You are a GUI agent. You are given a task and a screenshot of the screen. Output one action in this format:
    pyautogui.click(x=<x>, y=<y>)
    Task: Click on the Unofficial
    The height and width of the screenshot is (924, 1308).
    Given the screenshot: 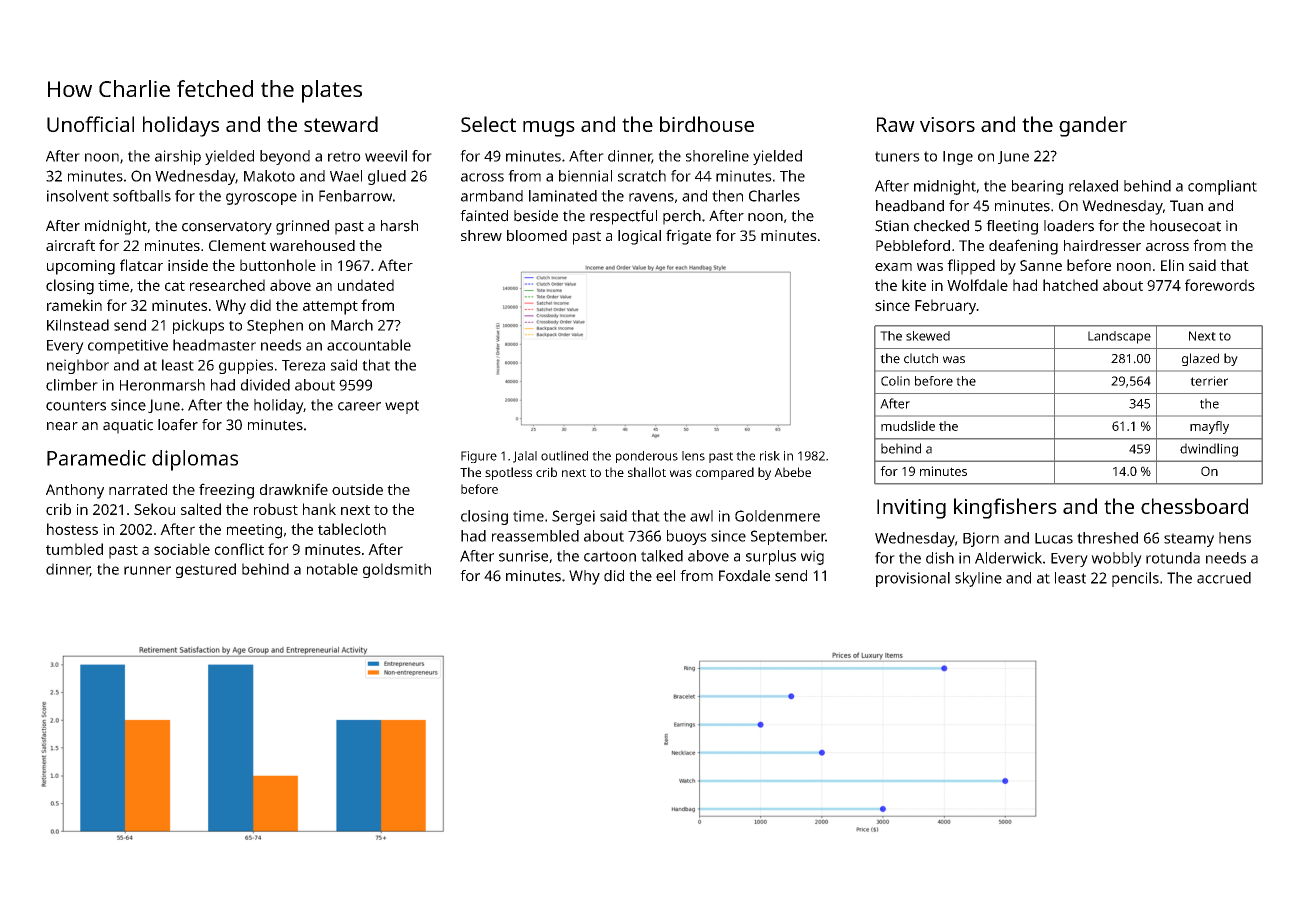 What is the action you would take?
    pyautogui.click(x=90, y=124)
